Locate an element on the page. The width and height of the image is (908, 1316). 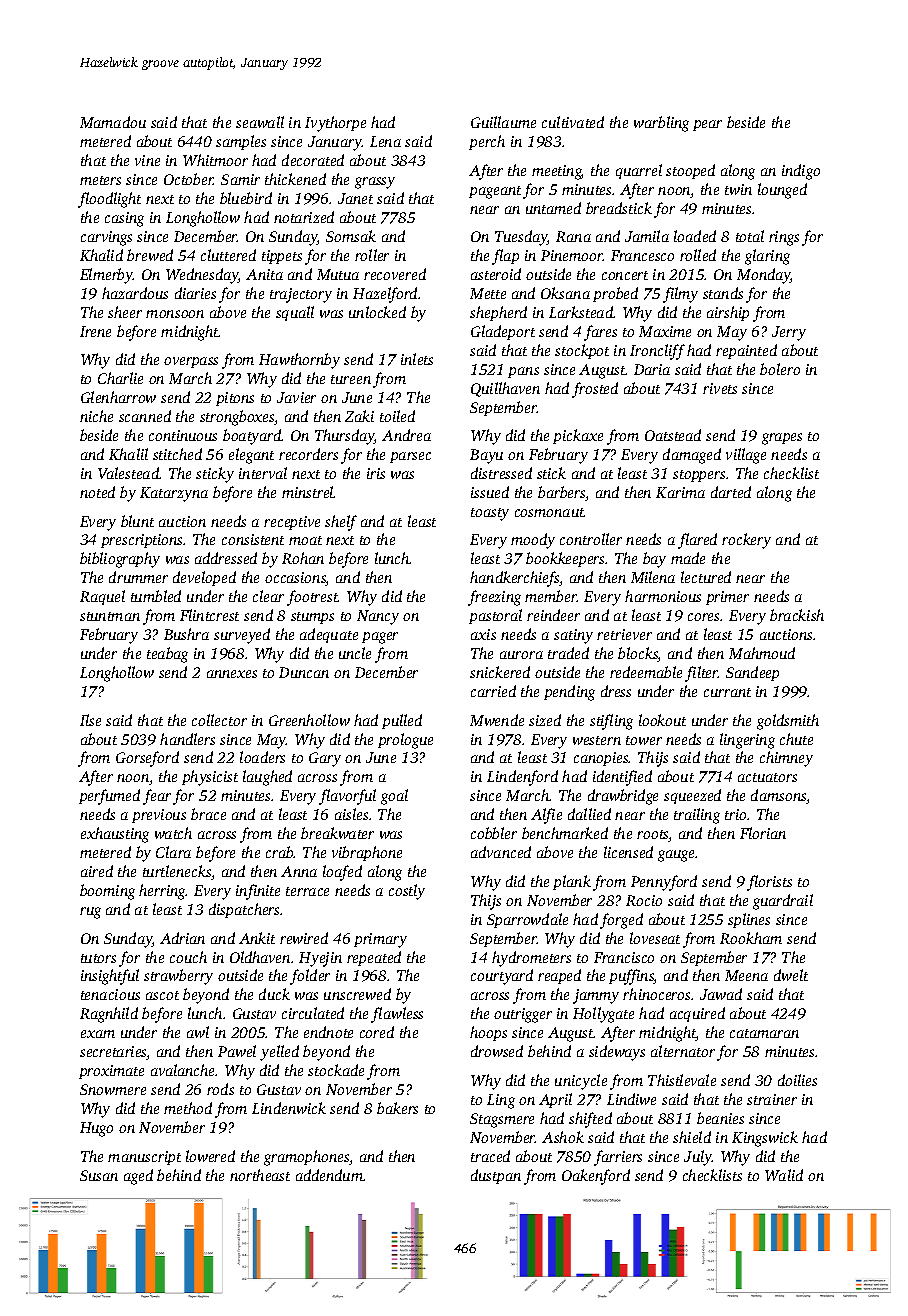
exhausting is located at coordinates (115, 835).
